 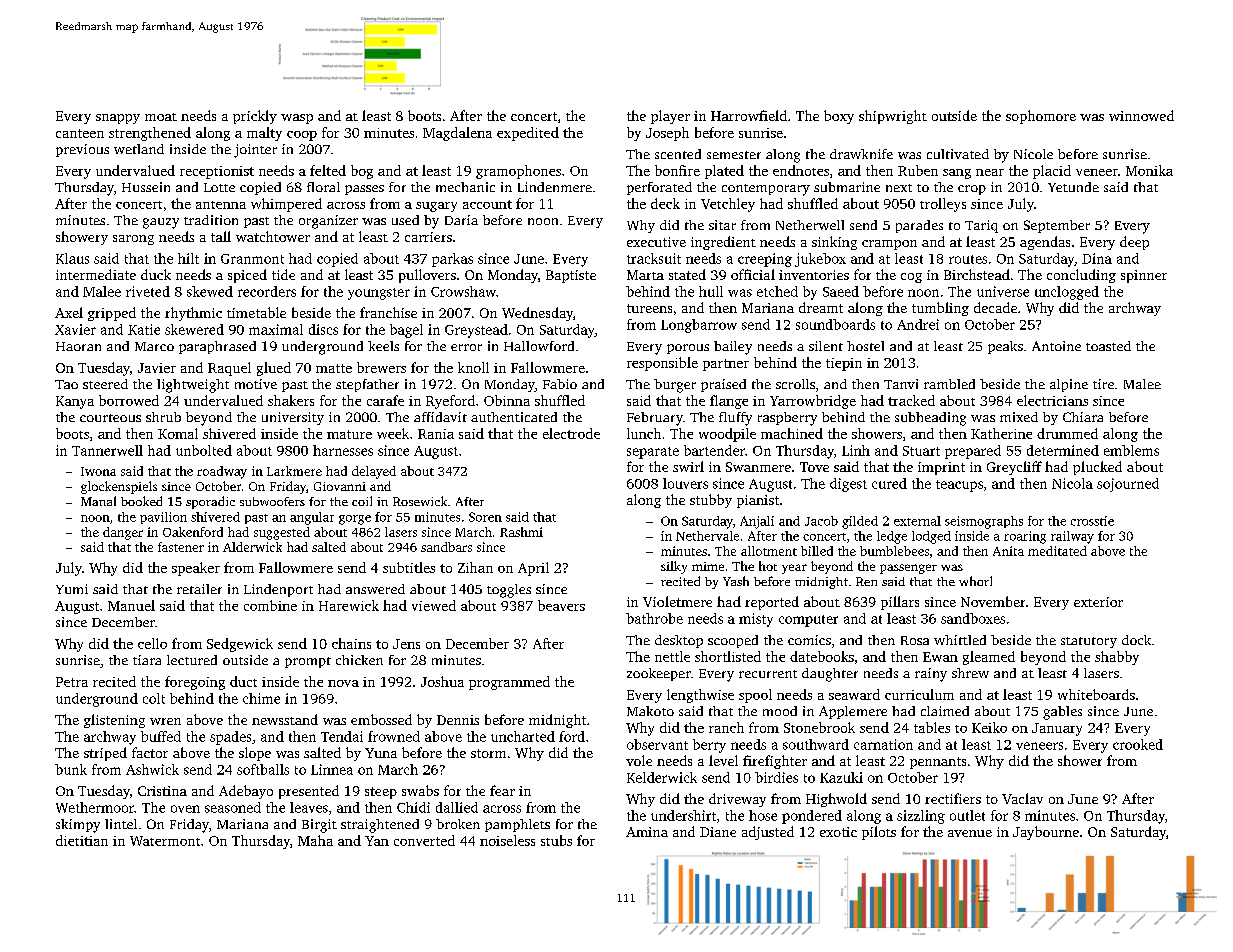 I want to click on intermediate, so click(x=96, y=274).
